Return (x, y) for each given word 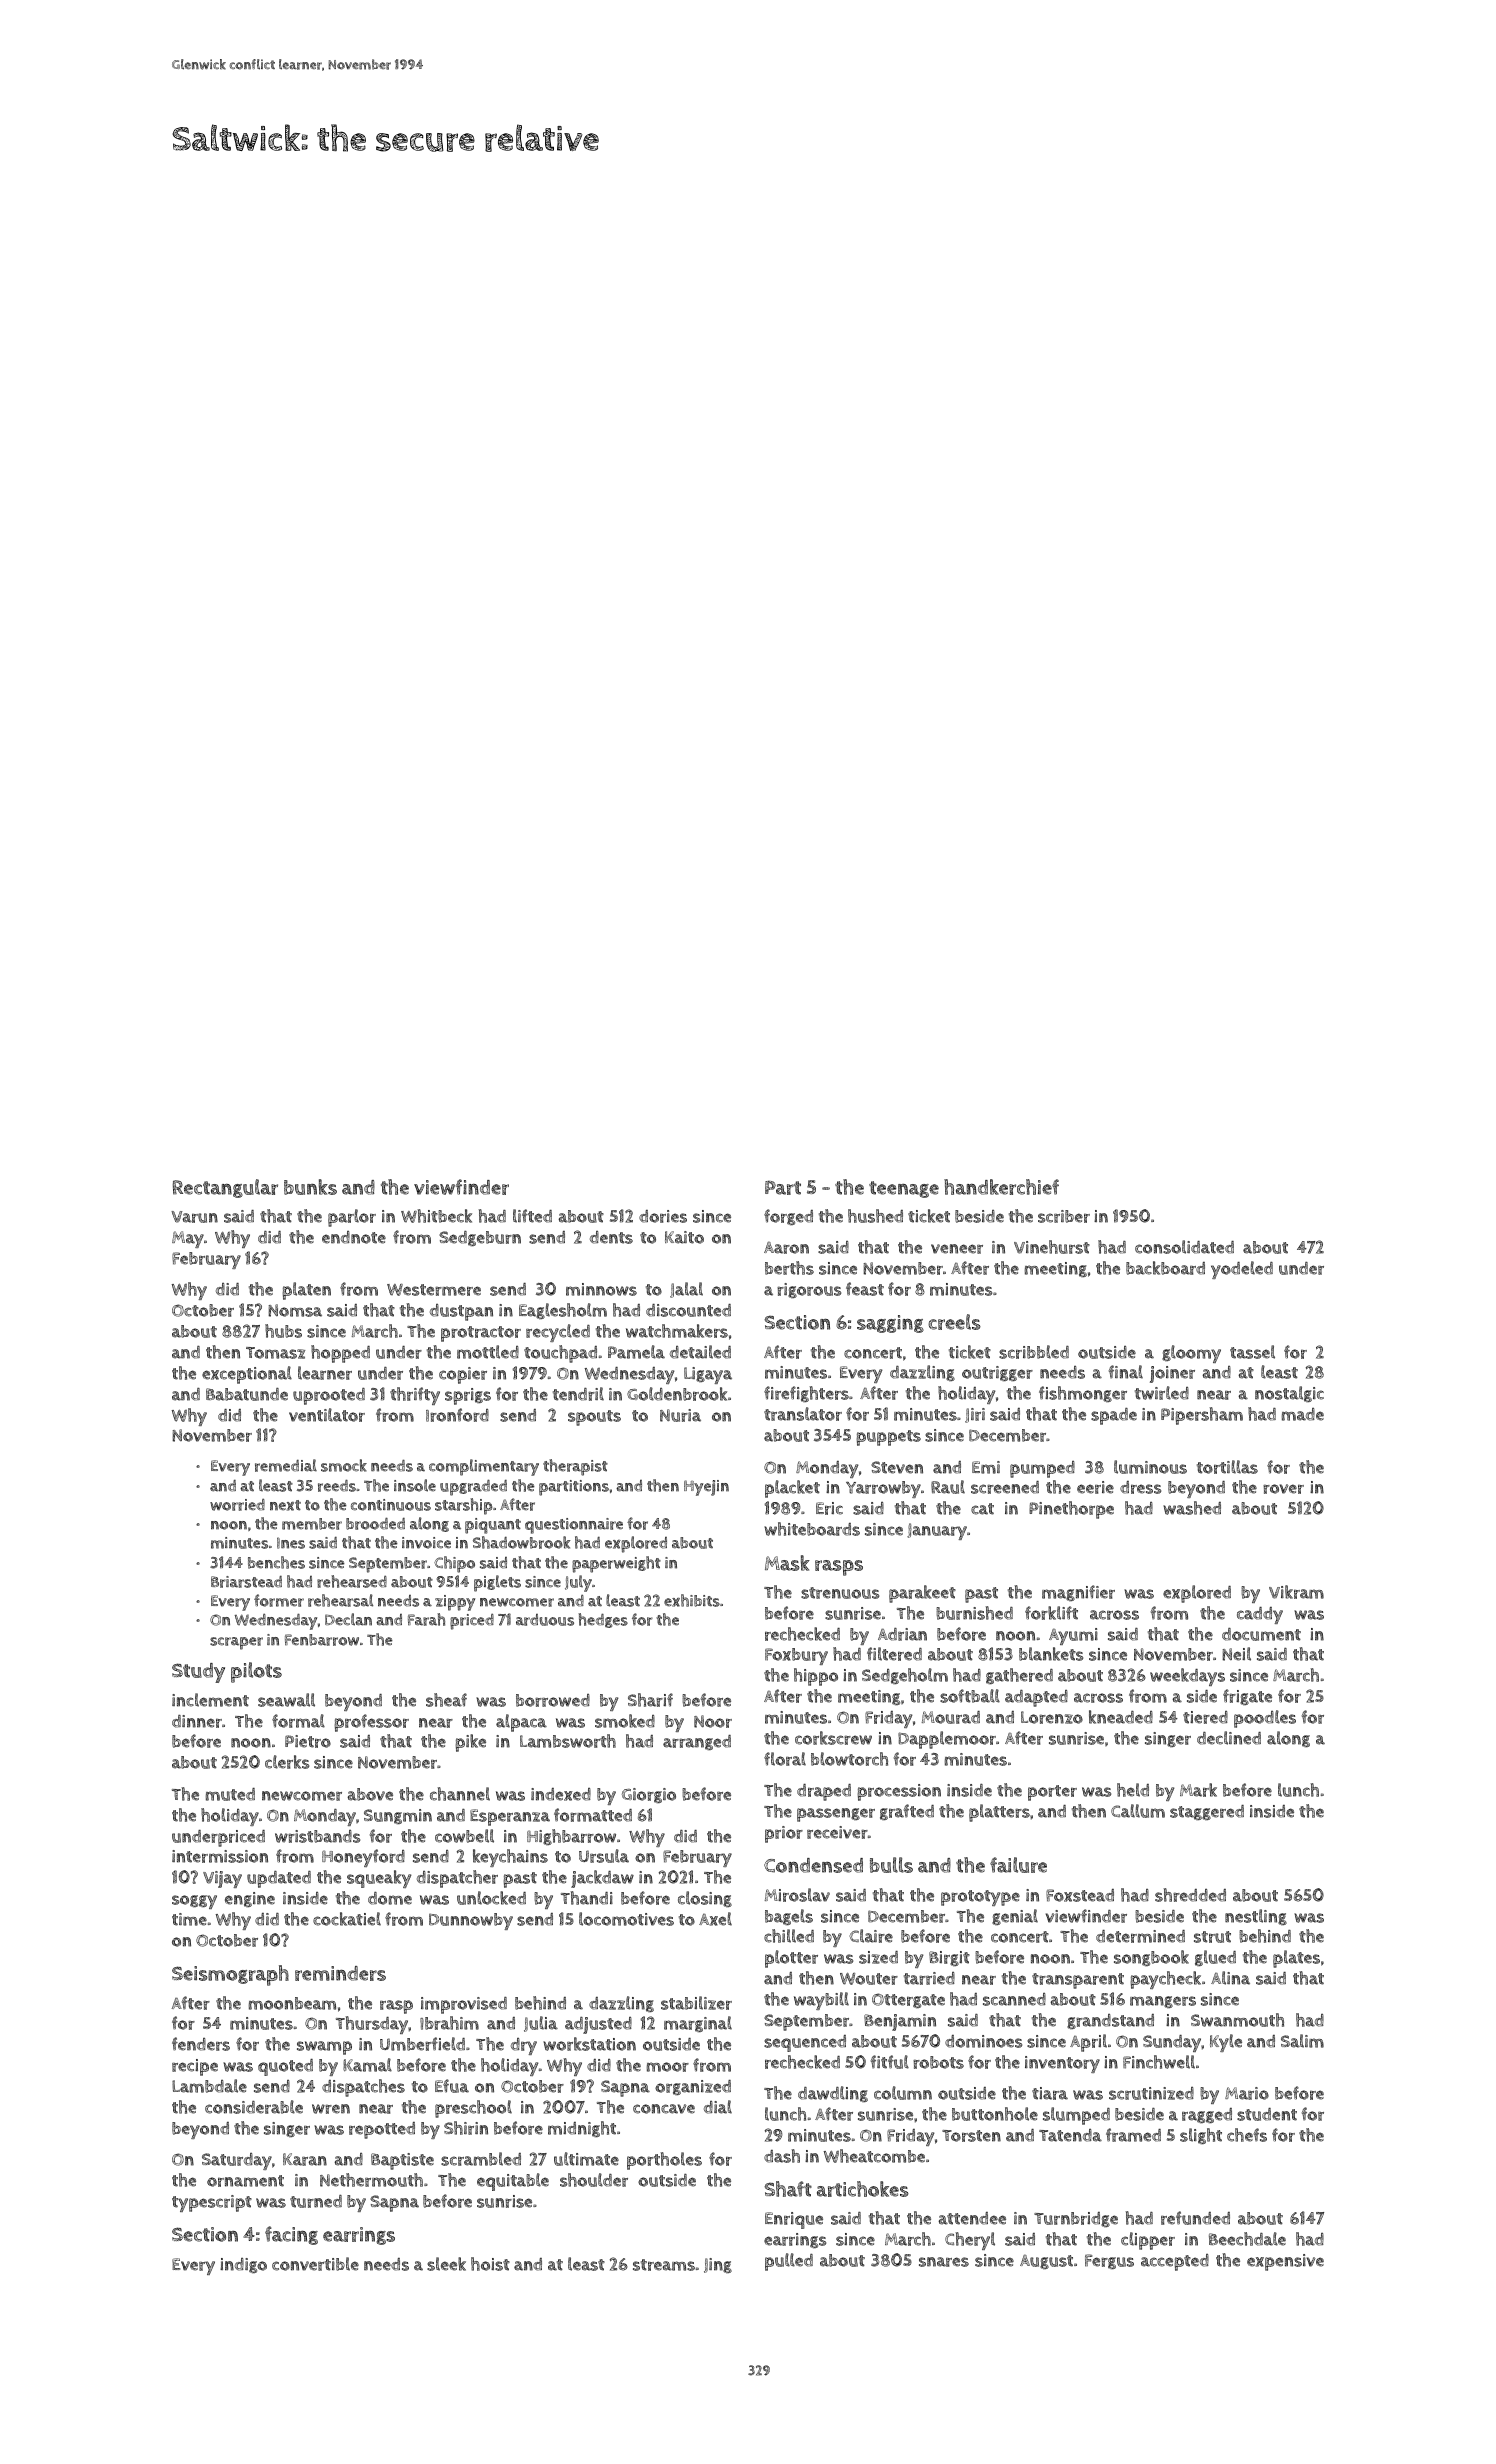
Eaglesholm (563, 1311)
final (1126, 1372)
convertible (315, 2264)
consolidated (1184, 1247)
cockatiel (347, 1919)
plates (1296, 1959)
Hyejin (706, 1488)
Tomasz (275, 1353)
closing (705, 1899)
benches (276, 1562)
